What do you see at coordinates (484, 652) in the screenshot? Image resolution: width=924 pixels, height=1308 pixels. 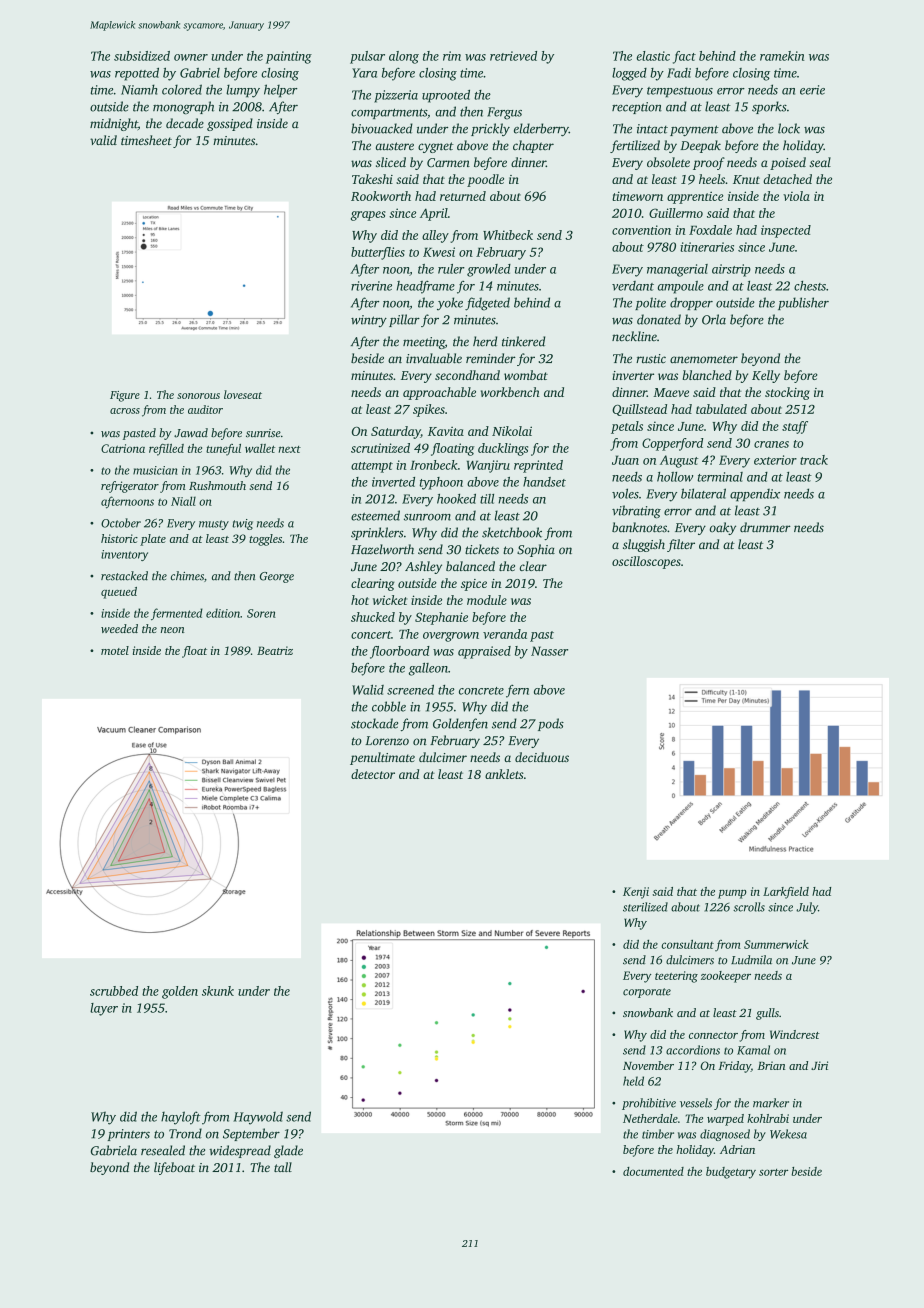 I see `appraised` at bounding box center [484, 652].
